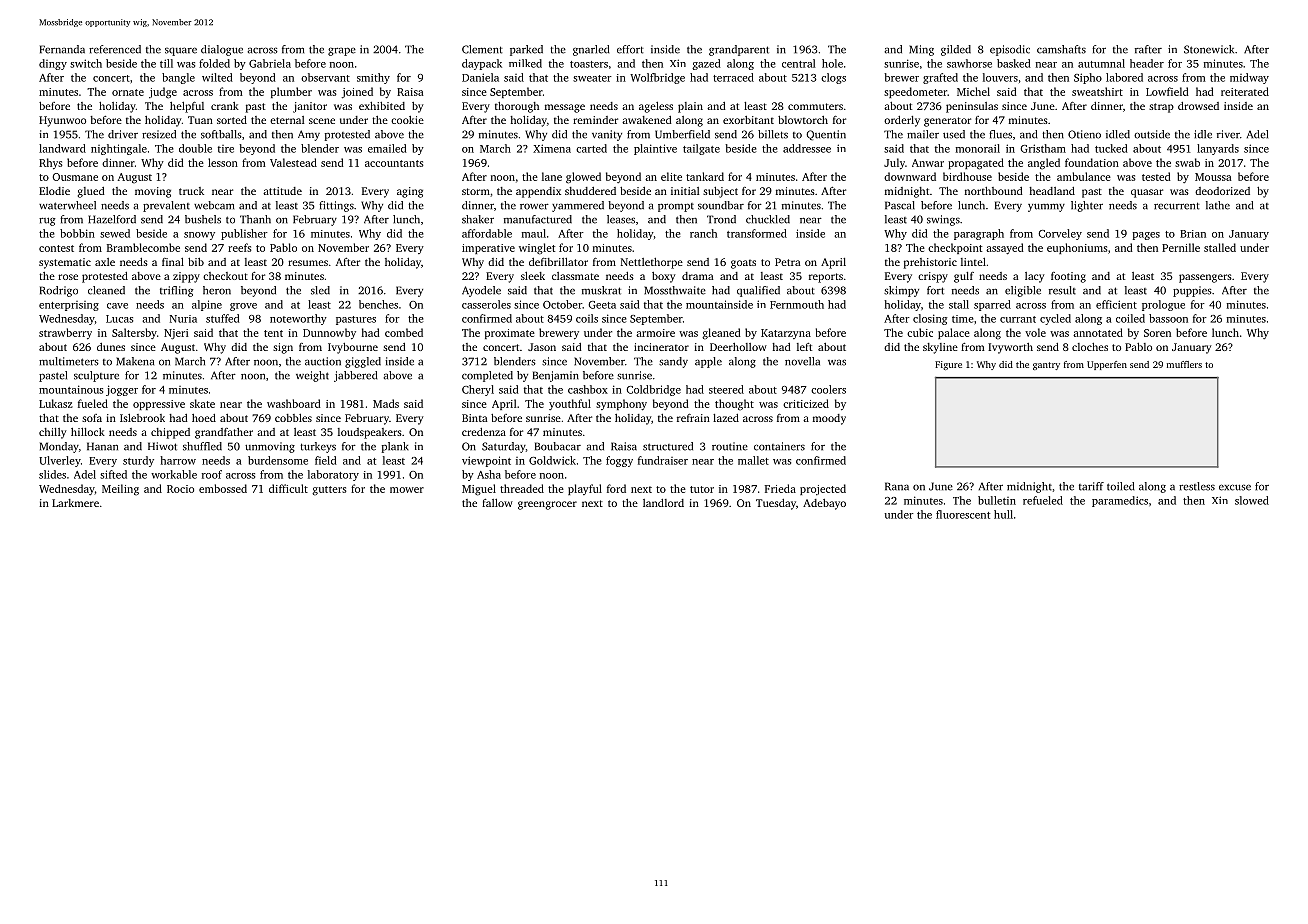  Describe the element at coordinates (88, 432) in the screenshot. I see `hillock` at that location.
